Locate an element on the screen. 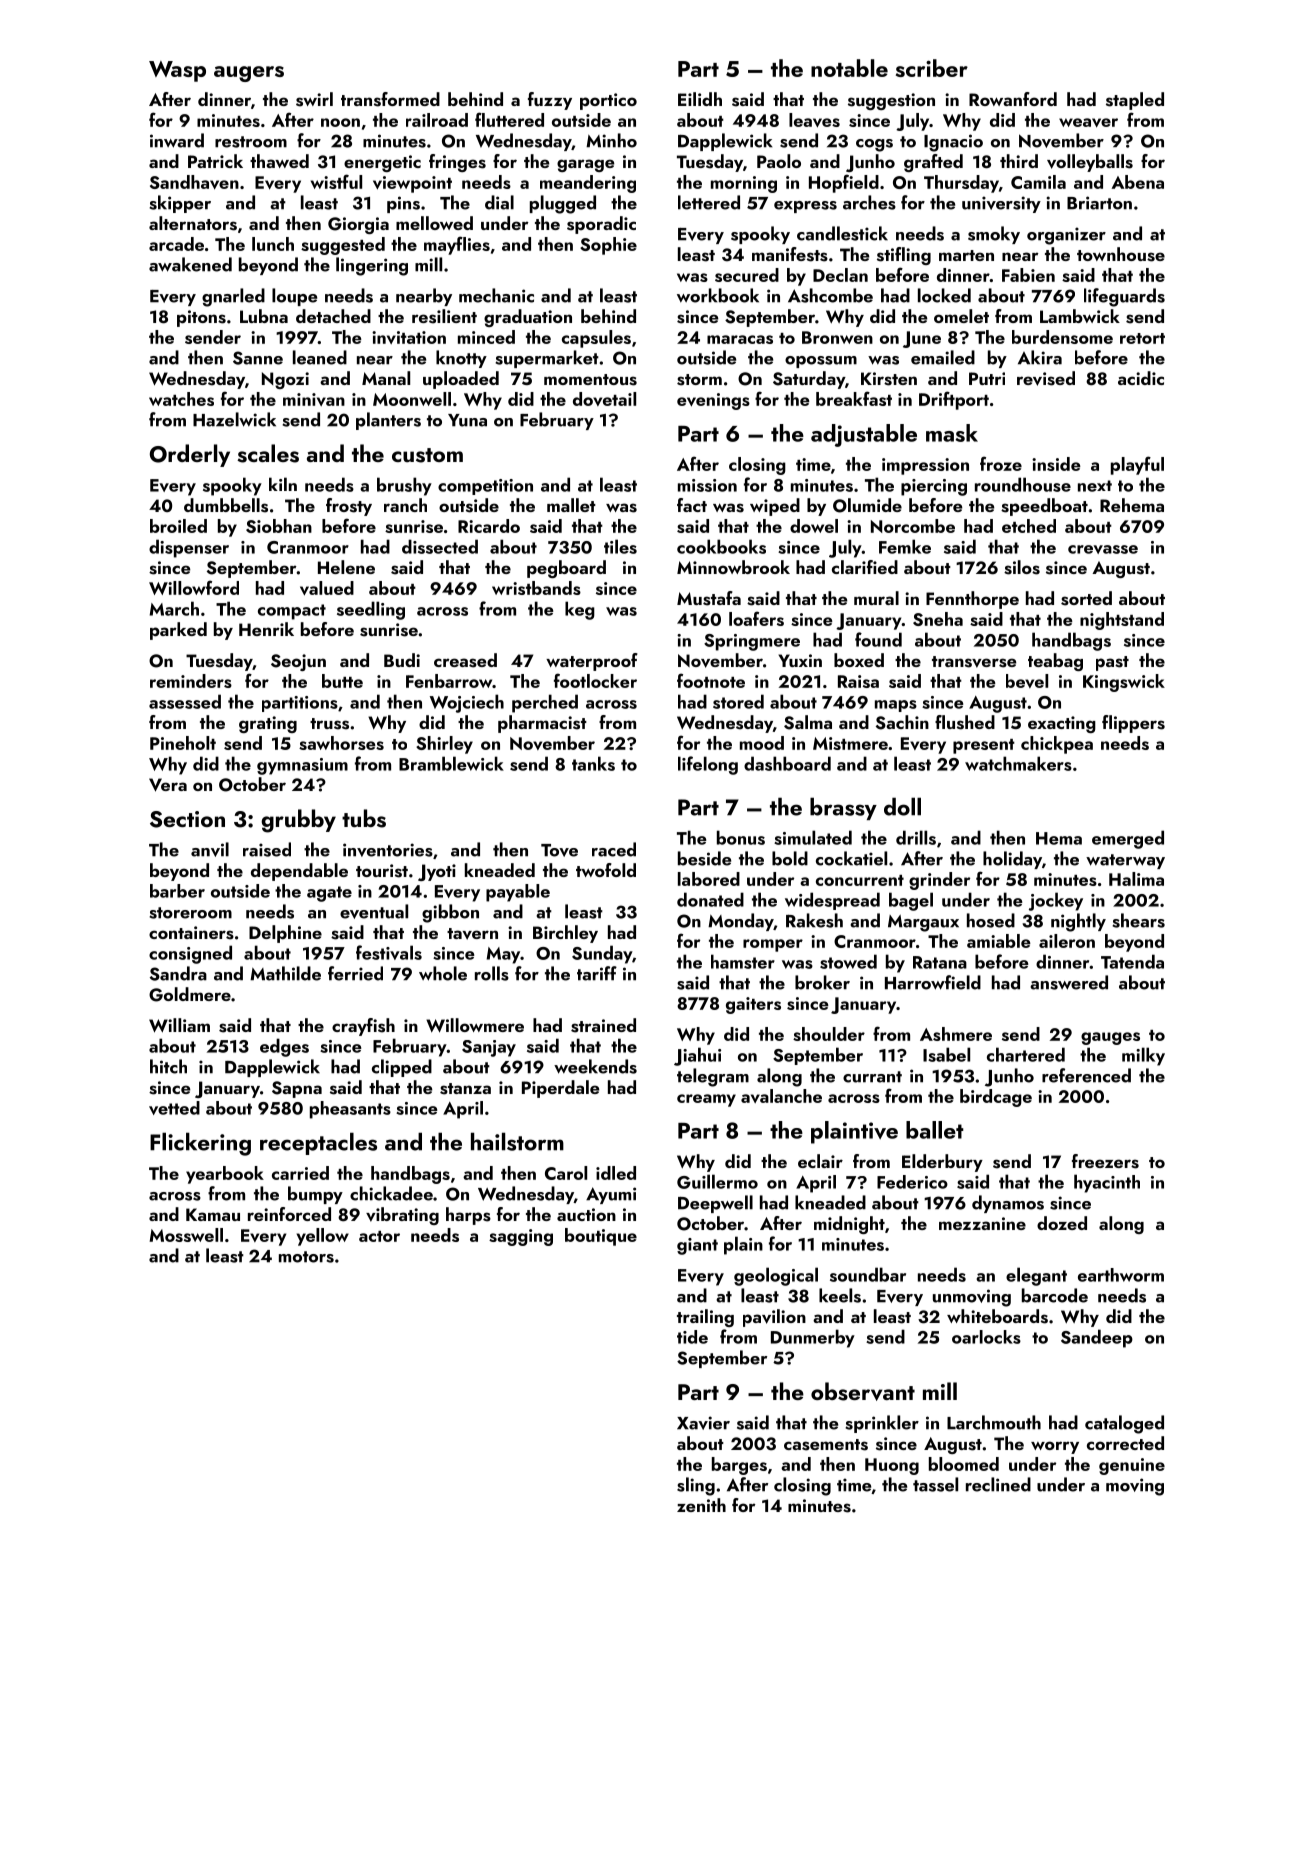 The width and height of the screenshot is (1314, 1859). flushed is located at coordinates (965, 722).
